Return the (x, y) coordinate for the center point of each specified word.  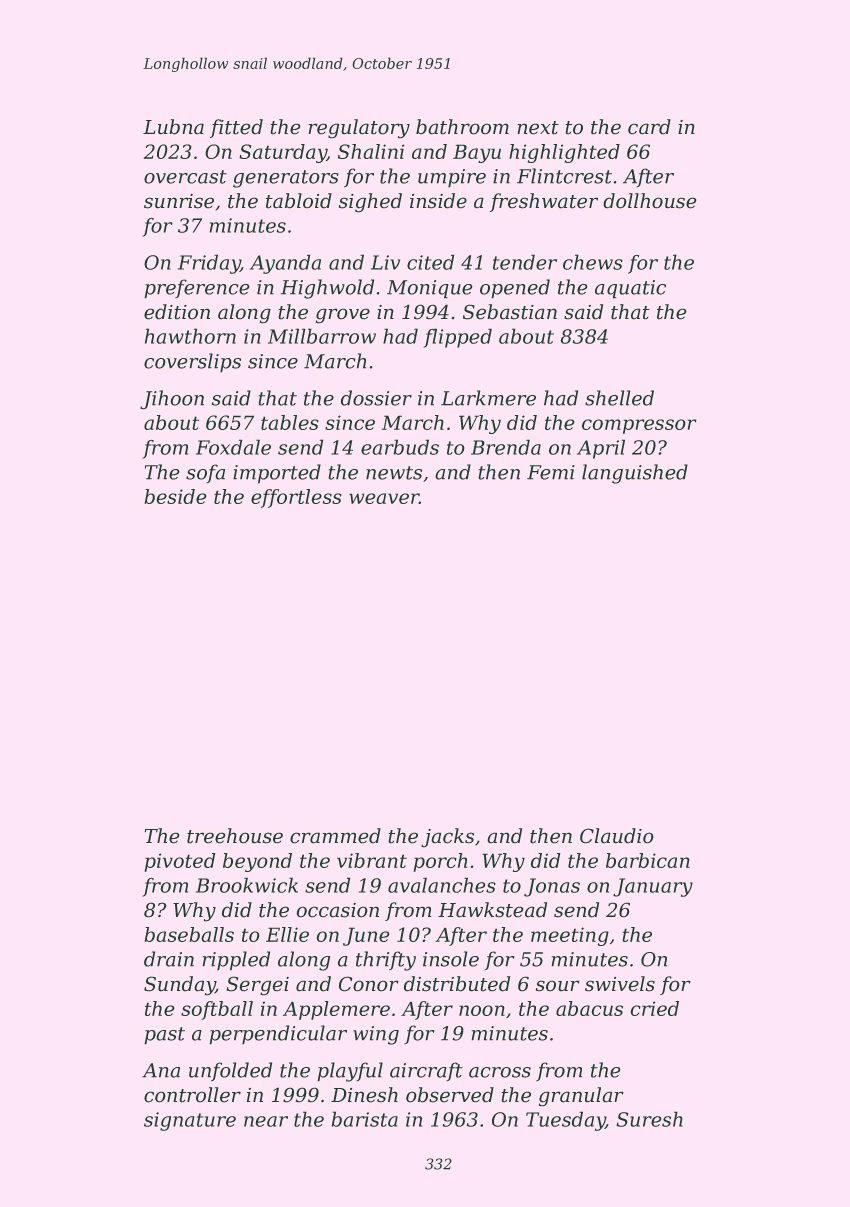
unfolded (230, 1071)
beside (175, 496)
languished (635, 474)
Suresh (649, 1119)
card (649, 126)
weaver (384, 498)
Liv (385, 262)
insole (451, 959)
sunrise (179, 201)
